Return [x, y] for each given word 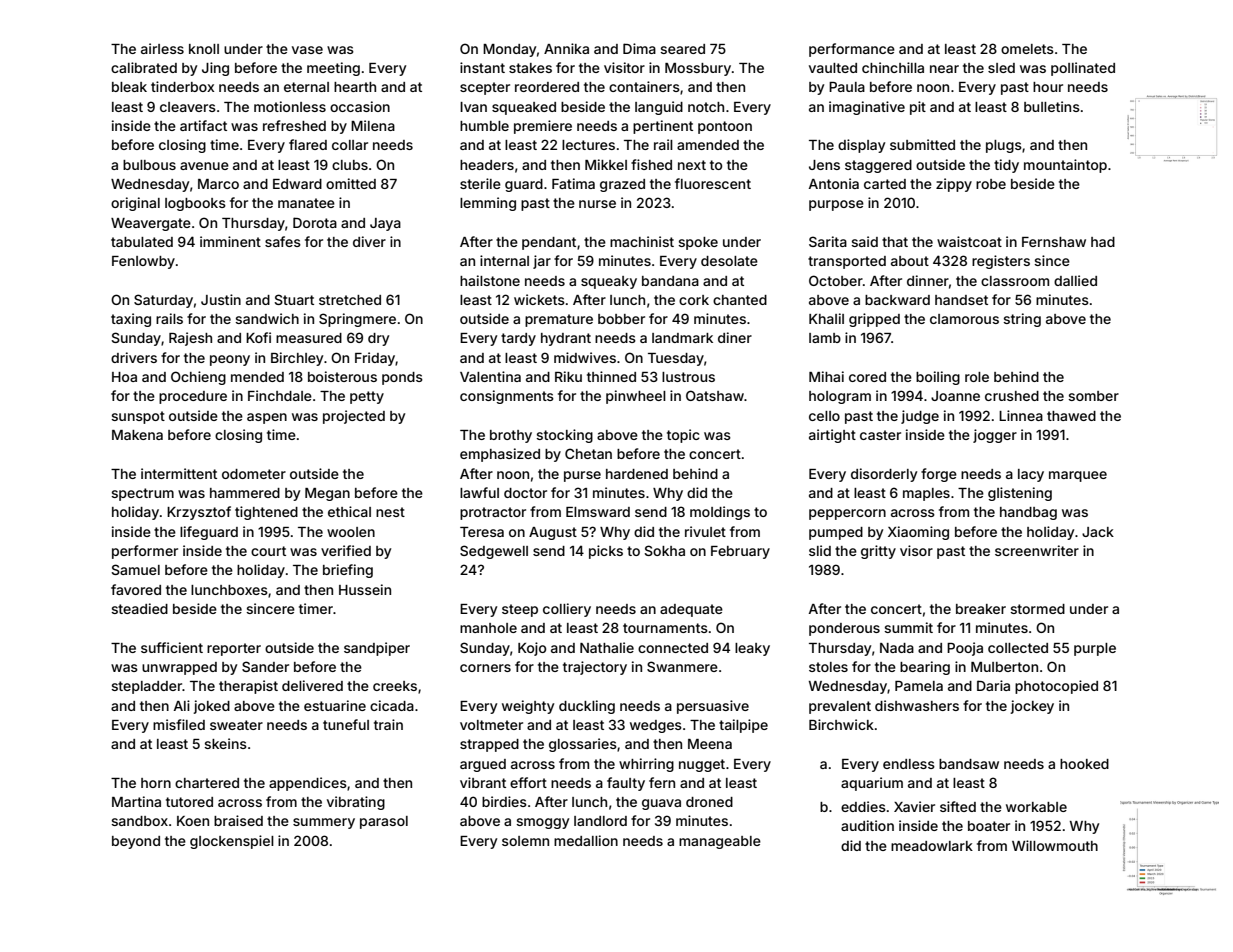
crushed [1012, 396]
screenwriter [1037, 550]
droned [709, 802]
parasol [384, 822]
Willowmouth [1055, 845]
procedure [193, 397]
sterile [480, 183]
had [1103, 242]
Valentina [490, 376]
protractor [493, 513]
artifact [203, 125]
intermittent [179, 473]
